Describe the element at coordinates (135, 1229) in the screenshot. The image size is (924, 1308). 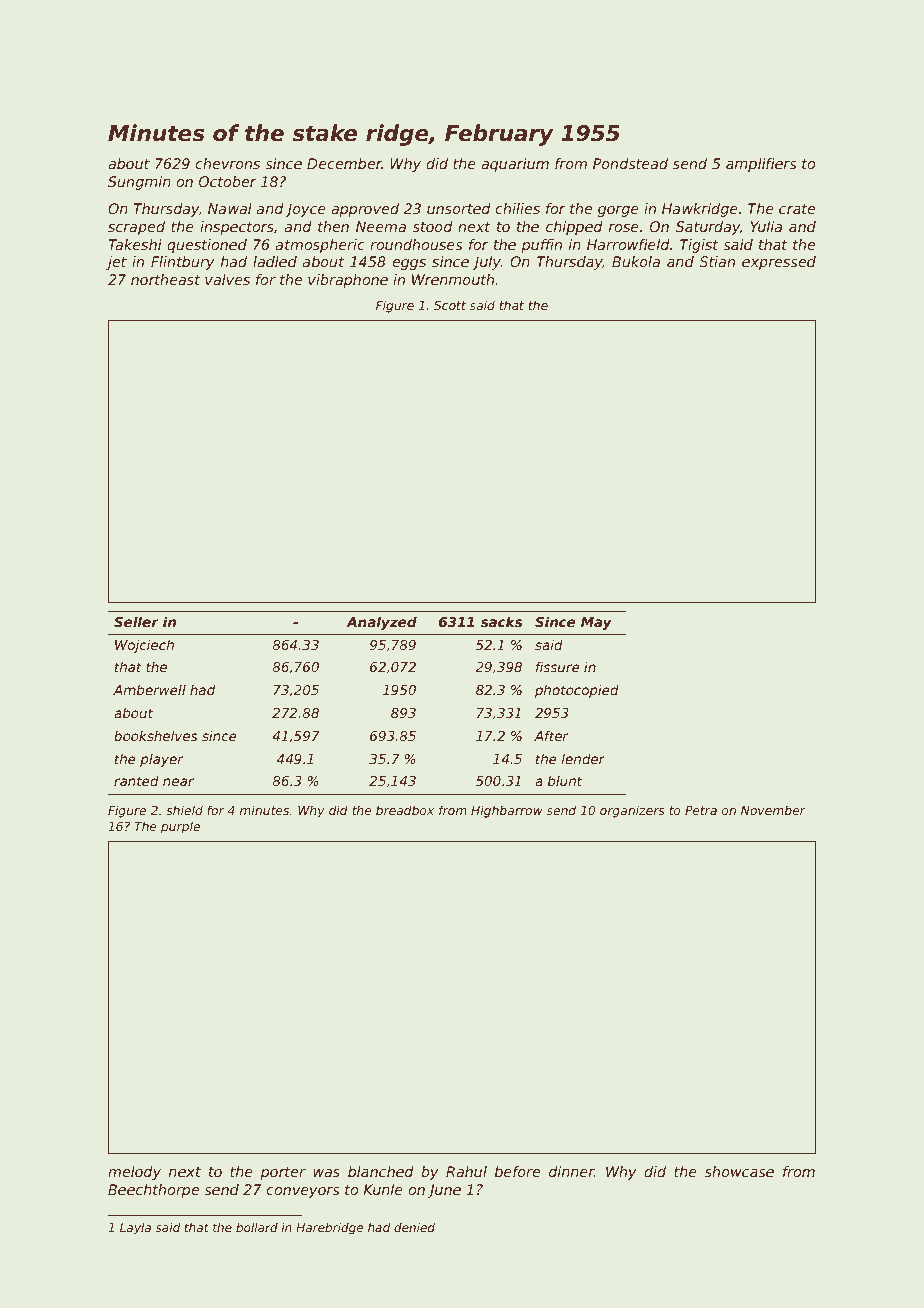
I see `Layla` at that location.
